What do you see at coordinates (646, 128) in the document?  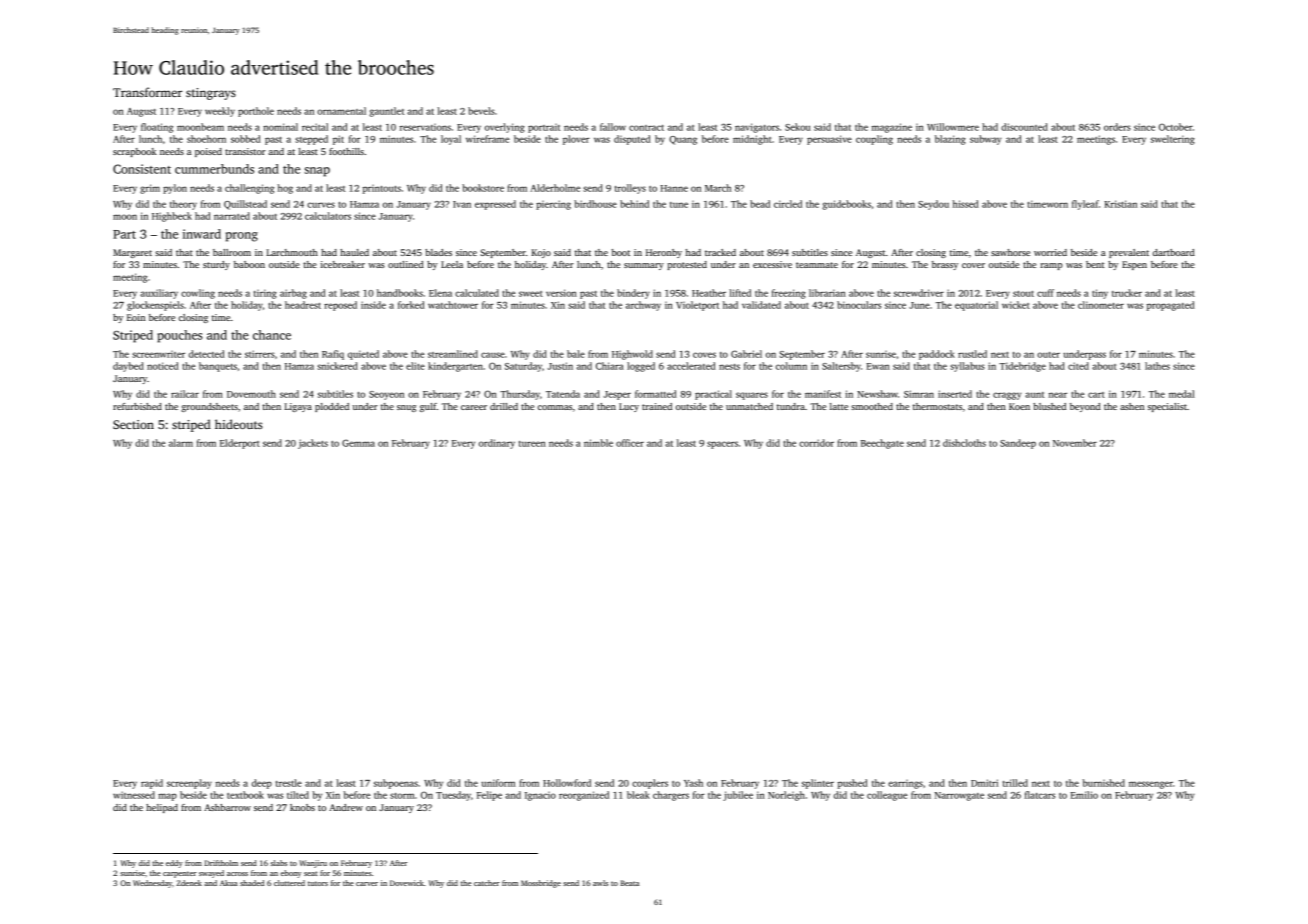 I see `contract` at bounding box center [646, 128].
